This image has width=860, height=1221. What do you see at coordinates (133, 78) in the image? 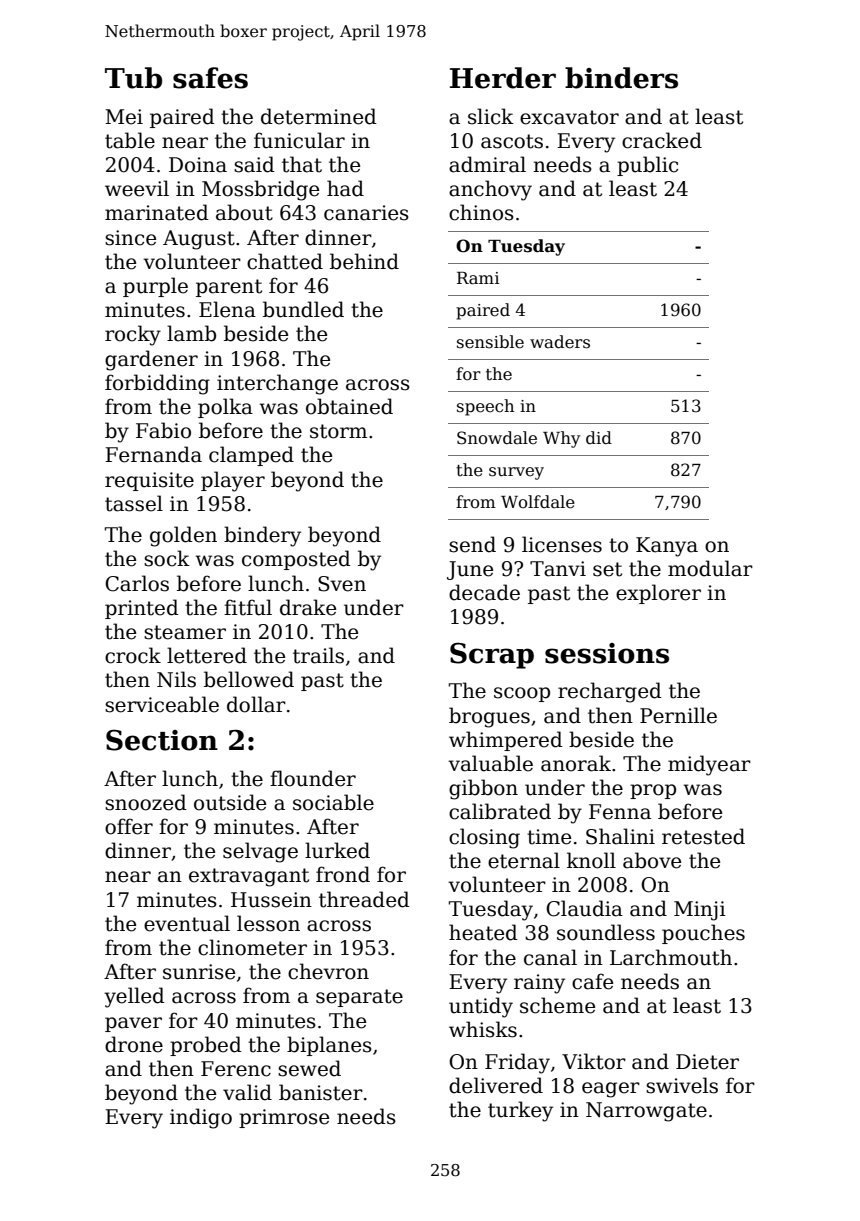
I see `Tub` at bounding box center [133, 78].
